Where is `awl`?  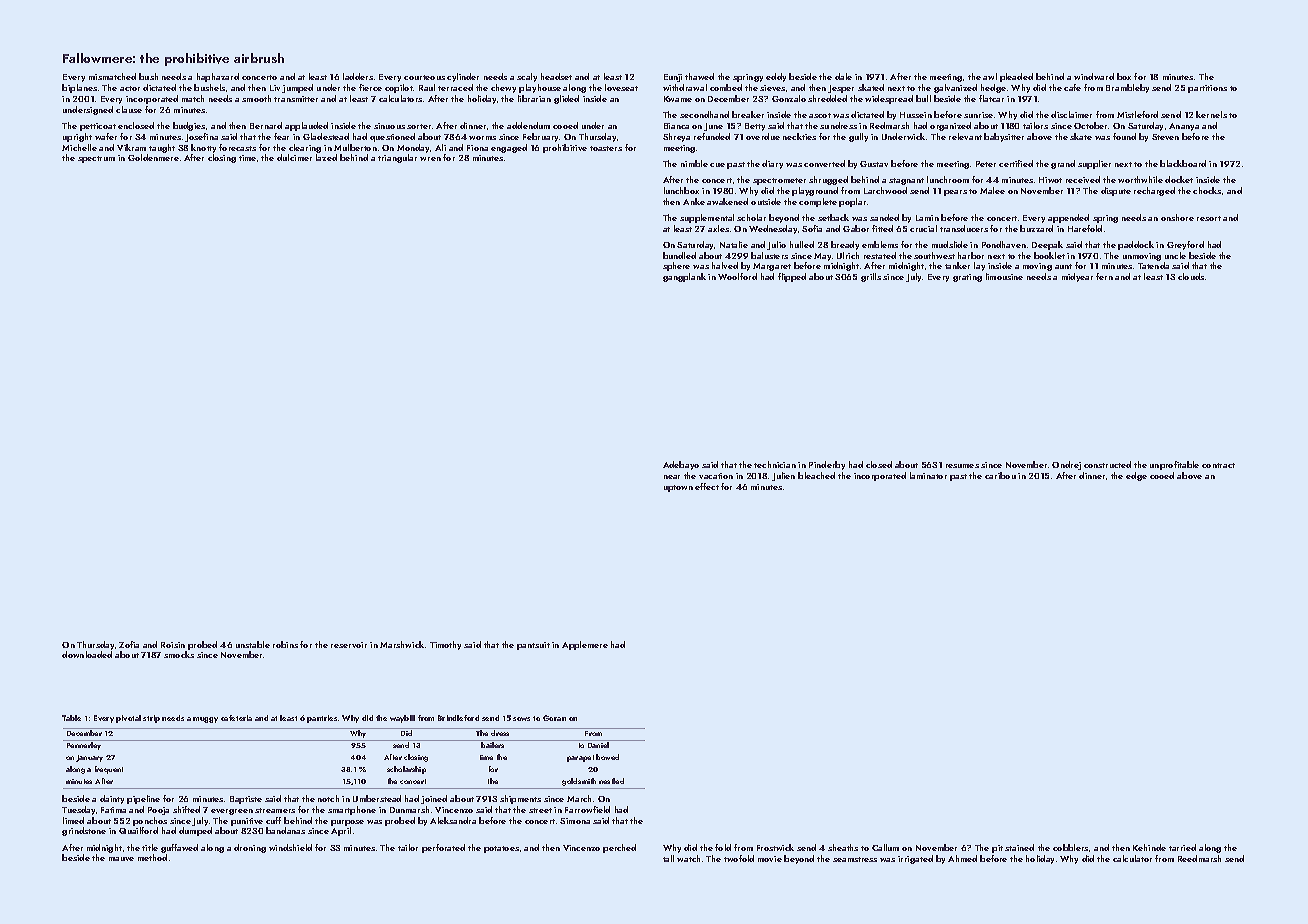 awl is located at coordinates (990, 76).
